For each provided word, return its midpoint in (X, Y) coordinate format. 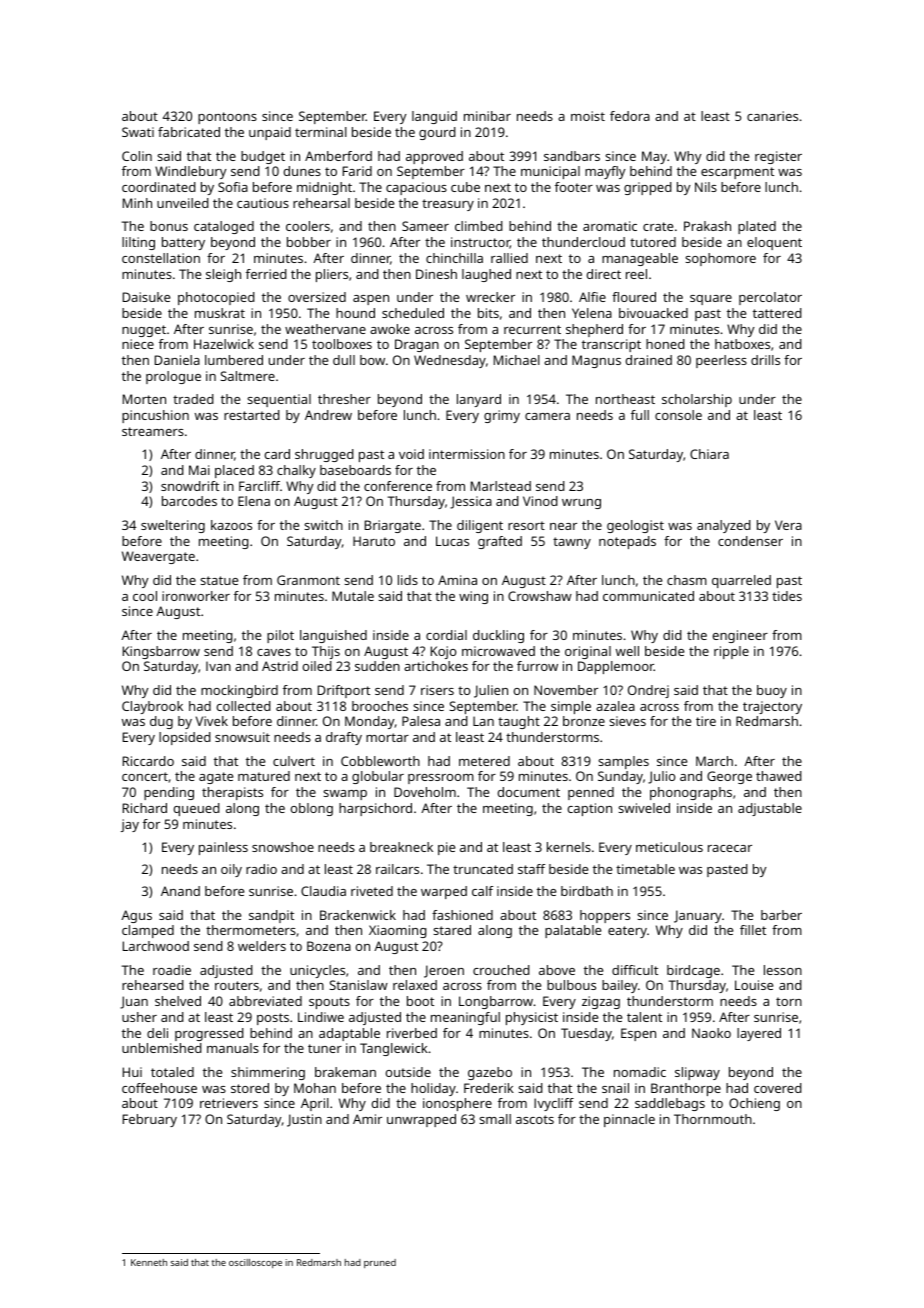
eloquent (774, 243)
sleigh (223, 275)
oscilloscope (255, 1263)
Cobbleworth (380, 761)
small (495, 1119)
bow (372, 360)
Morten (144, 399)
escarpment (737, 173)
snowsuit (242, 737)
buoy (772, 691)
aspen (371, 300)
